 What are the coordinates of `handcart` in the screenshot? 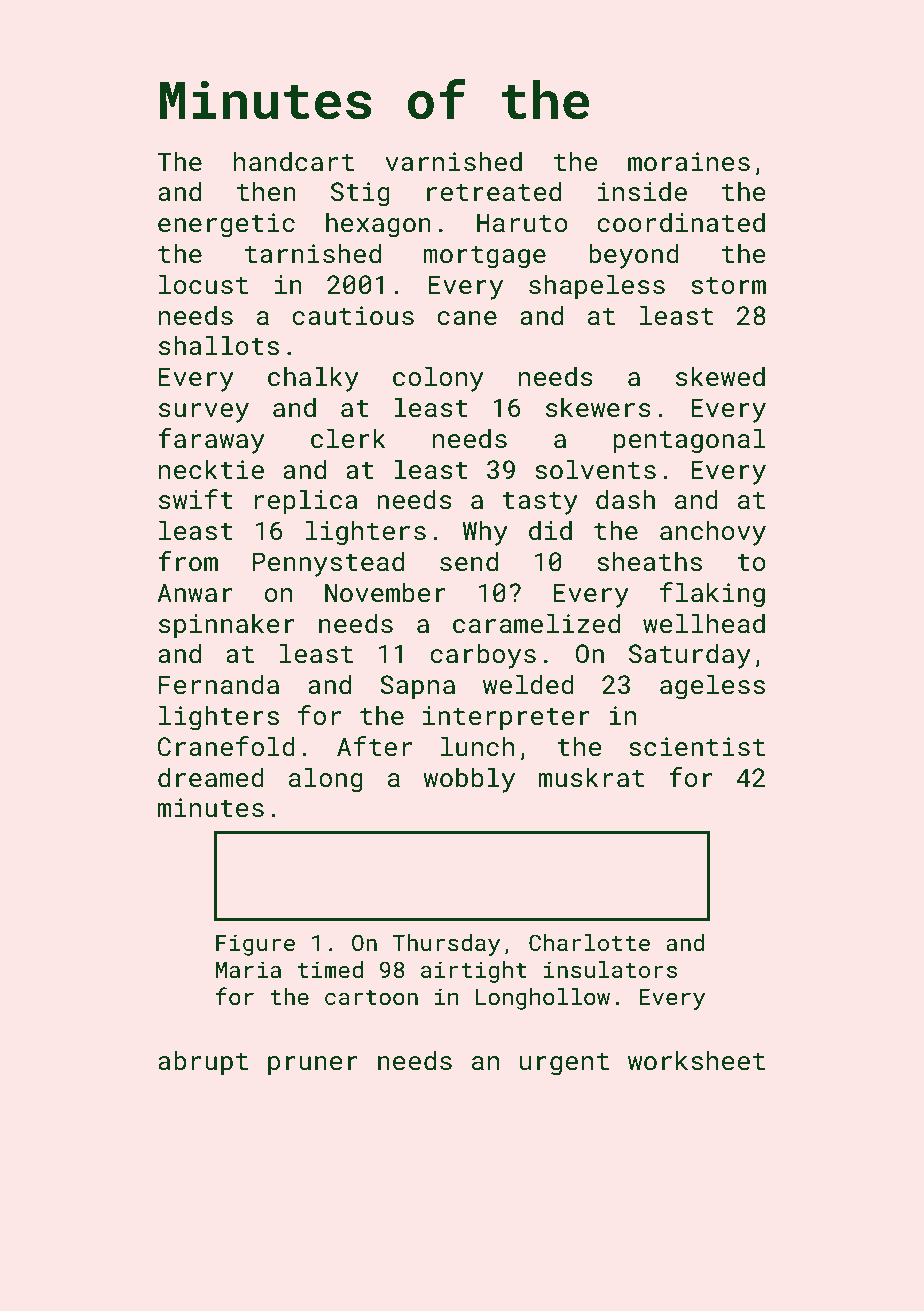 It's located at (294, 161).
